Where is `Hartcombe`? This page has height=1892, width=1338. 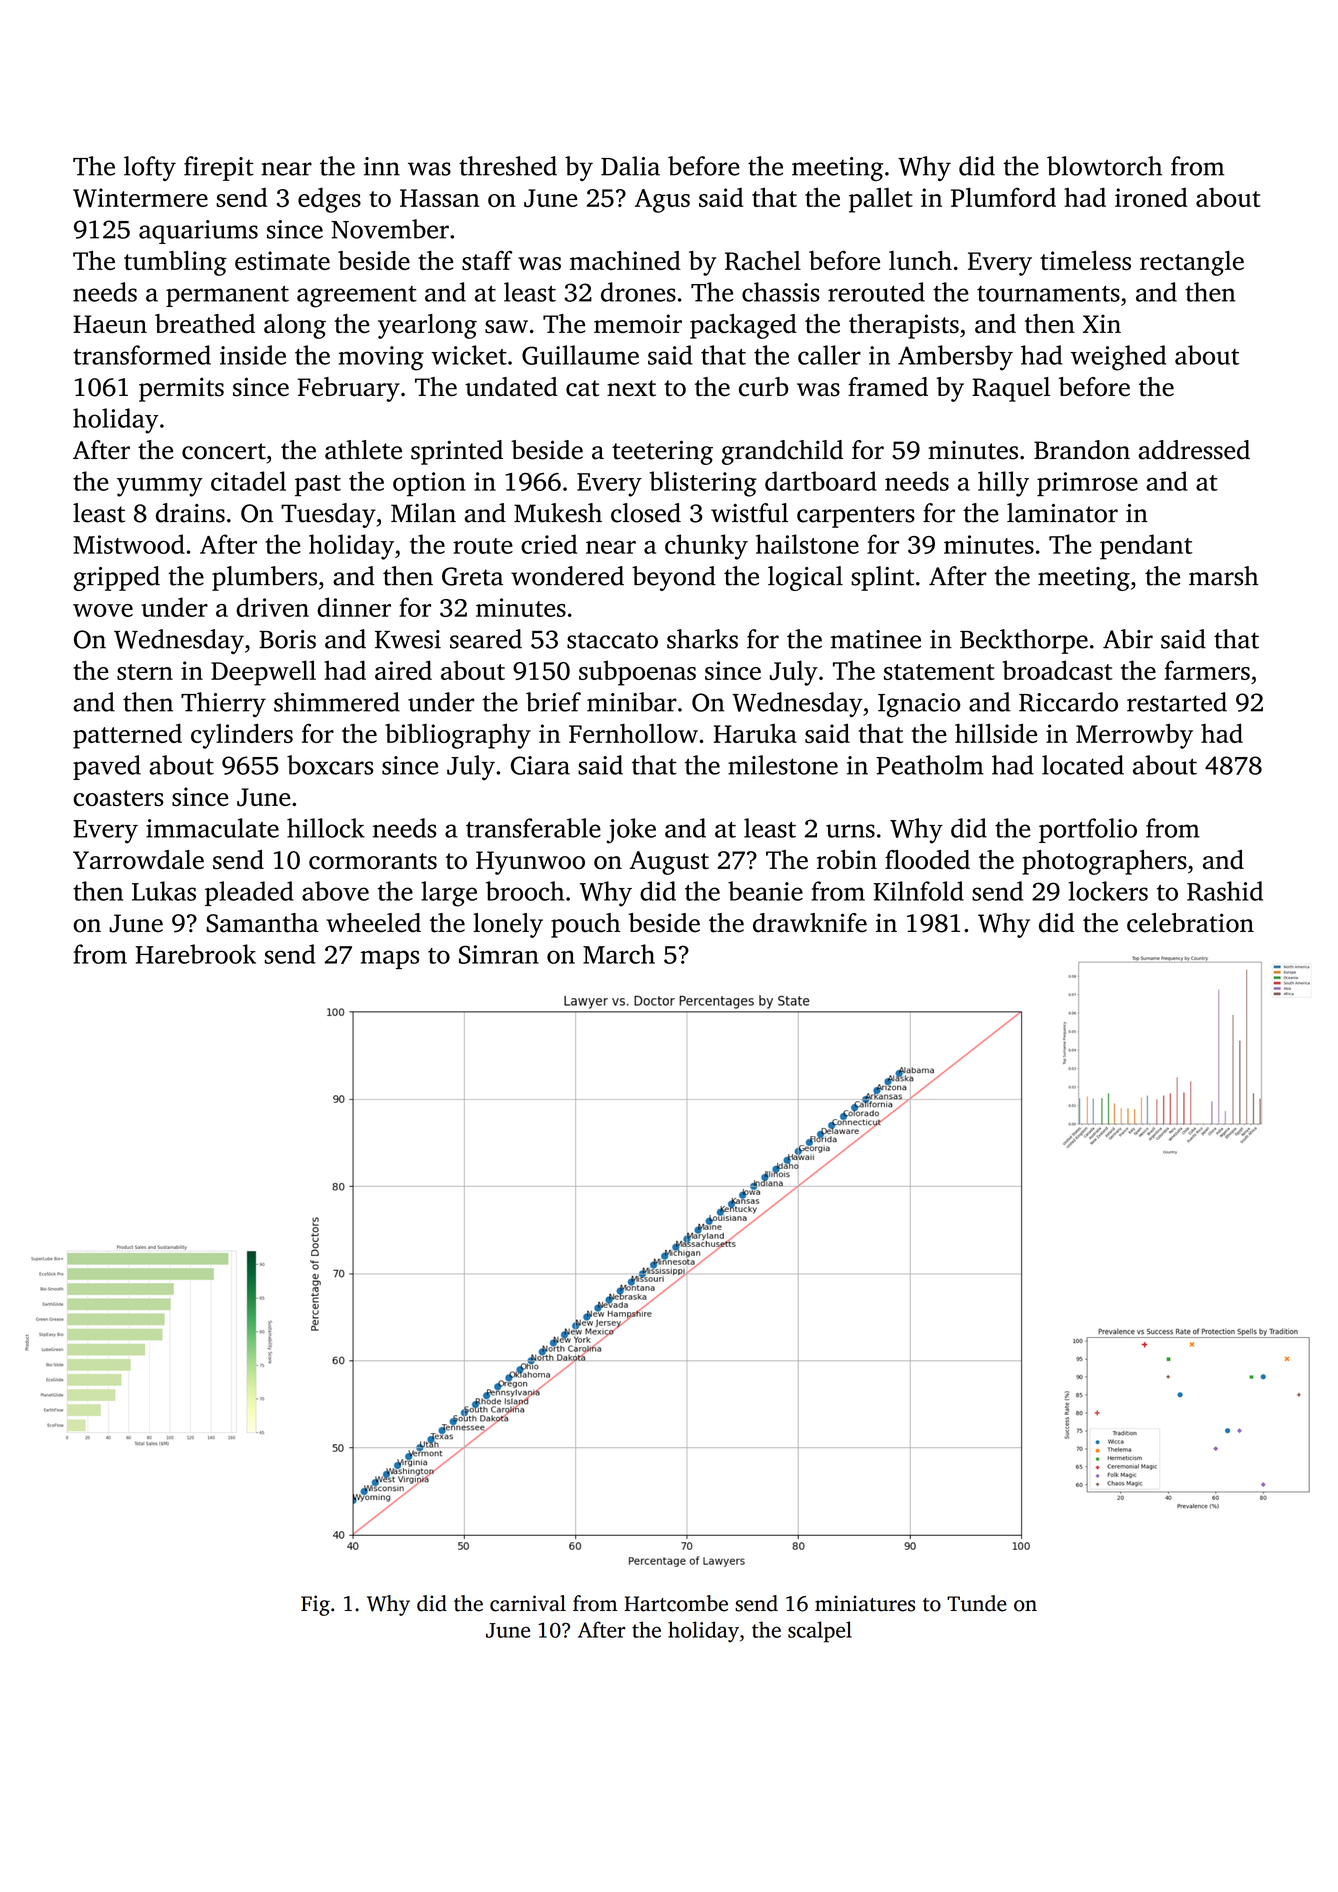
Hartcombe is located at coordinates (676, 1603).
